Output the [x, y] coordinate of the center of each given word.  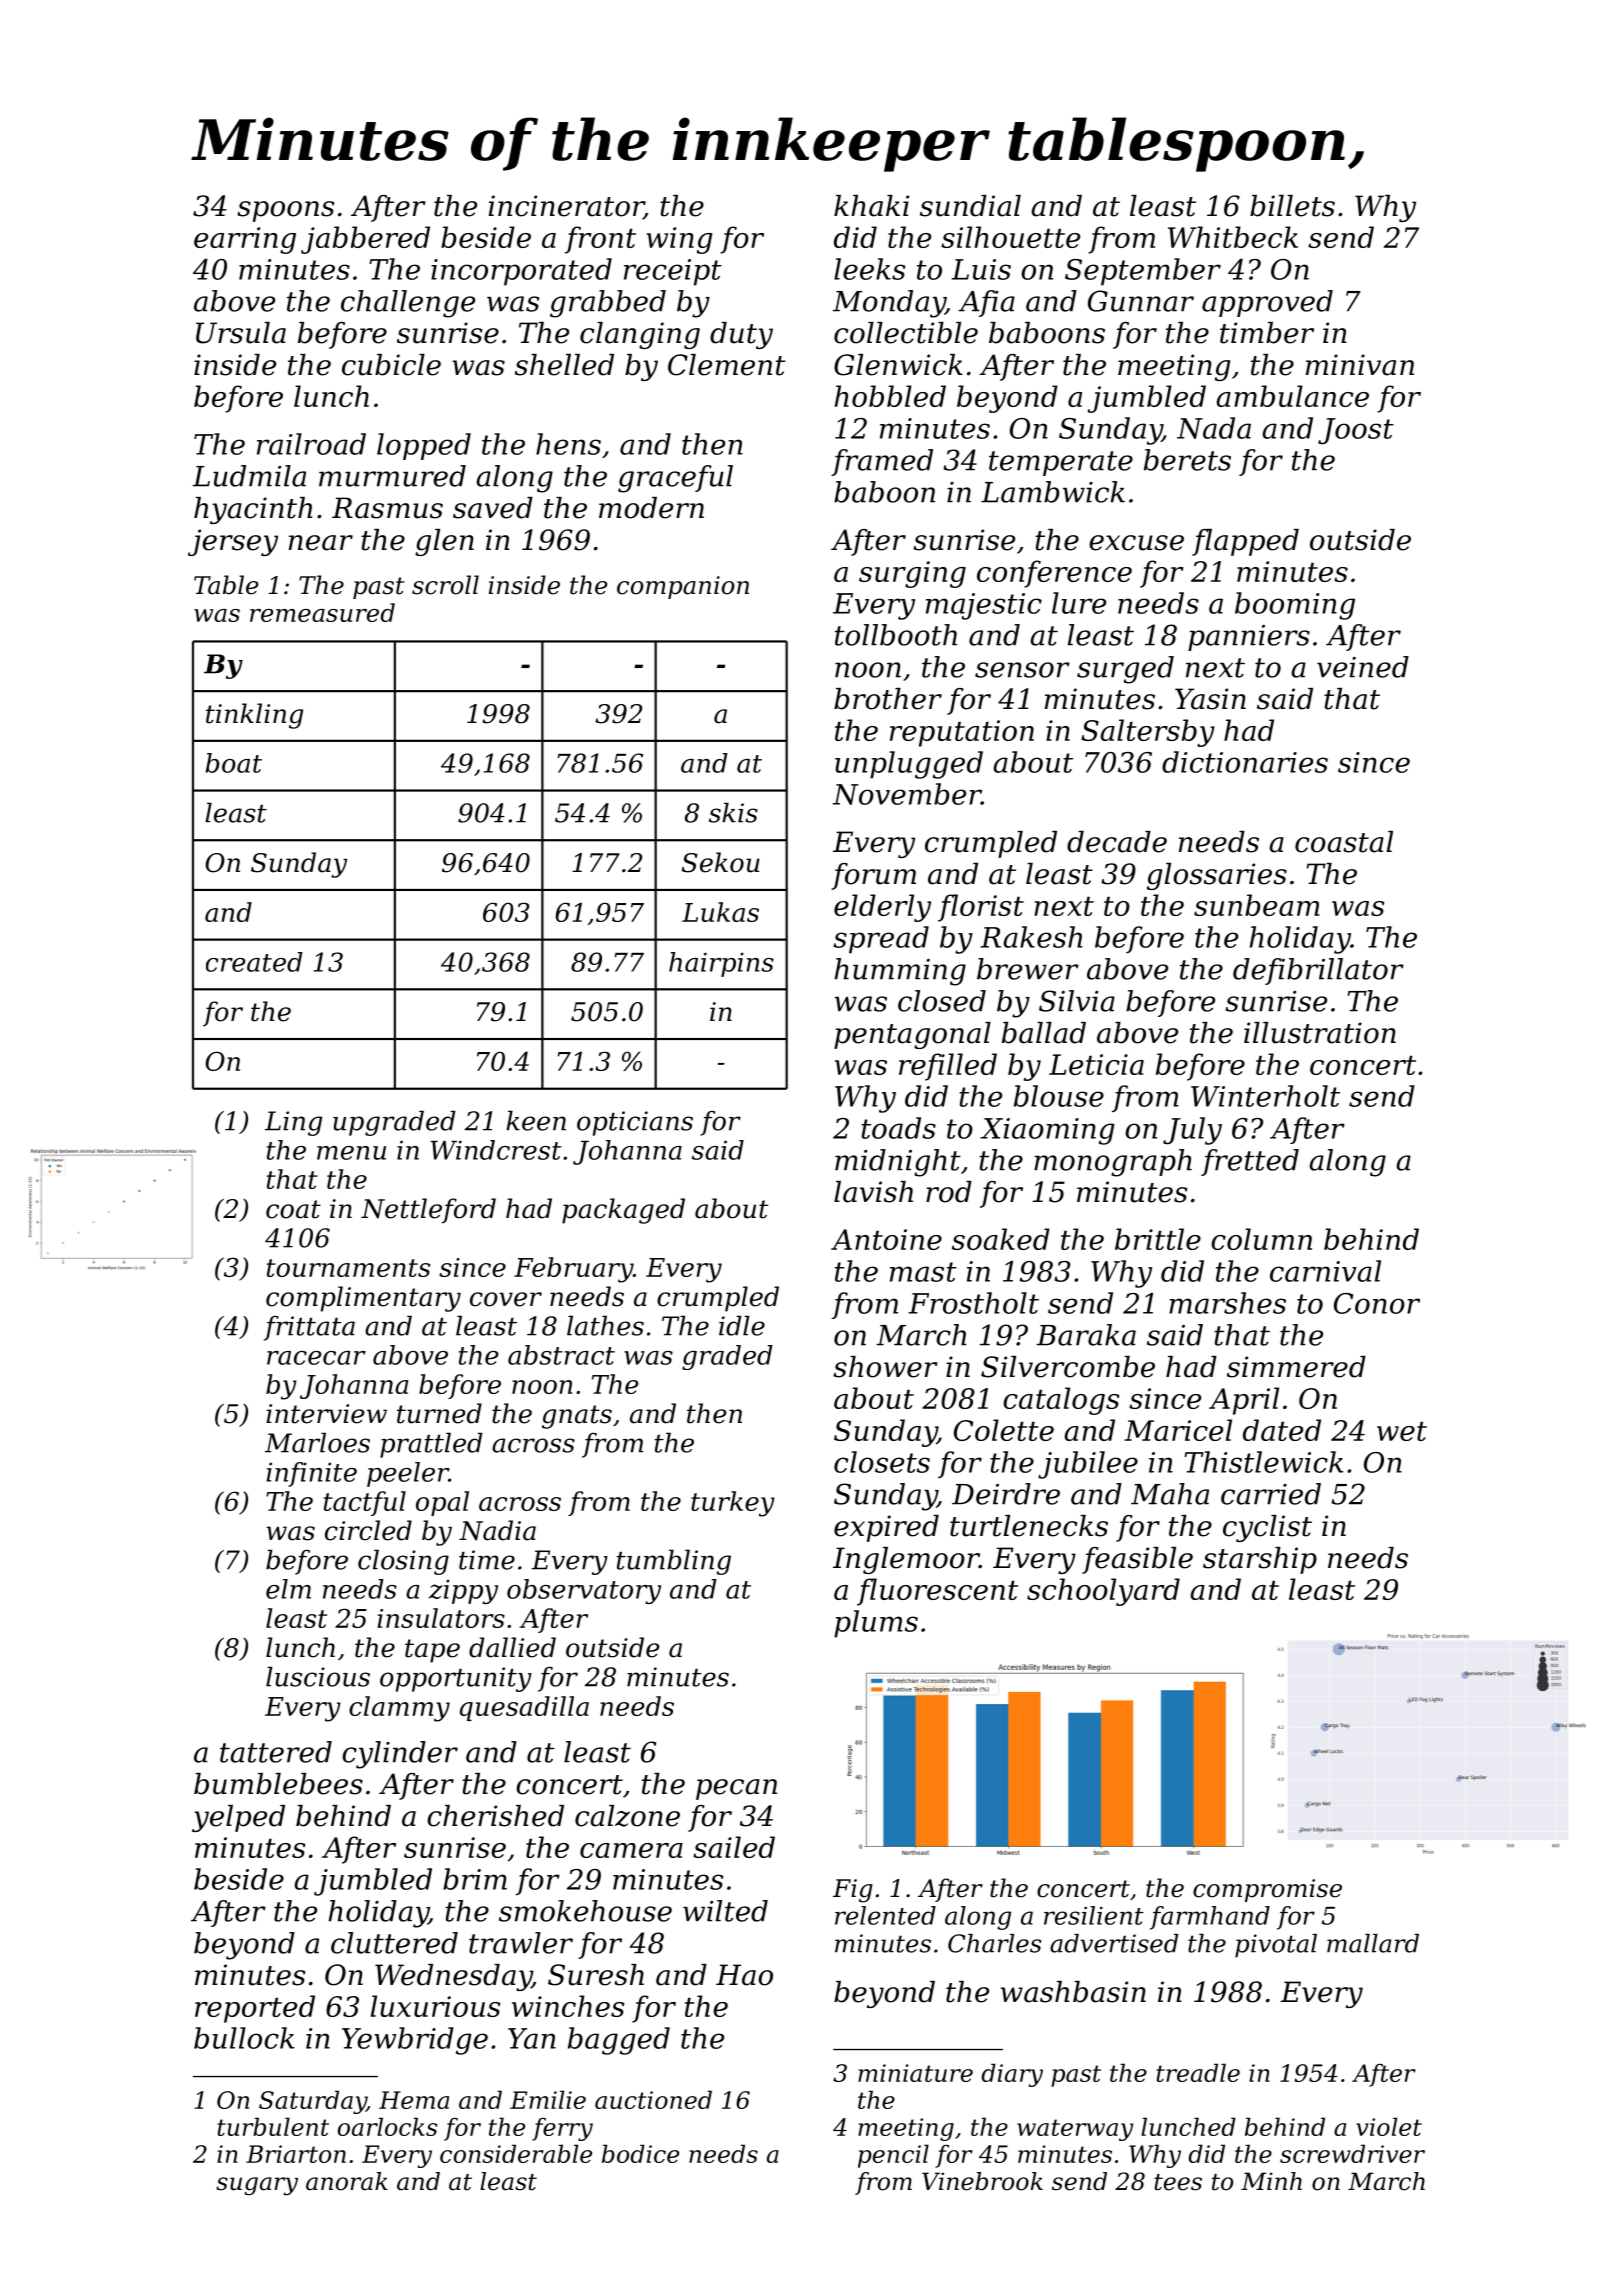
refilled [948, 1067]
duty [741, 335]
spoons [285, 211]
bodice [640, 2153]
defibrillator [1318, 971]
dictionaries [1245, 762]
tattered [276, 1752]
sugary [257, 2186]
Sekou [721, 862]
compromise [1267, 1890]
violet [1389, 2126]
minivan [1360, 365]
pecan [736, 1789]
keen [536, 1120]
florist [981, 908]
